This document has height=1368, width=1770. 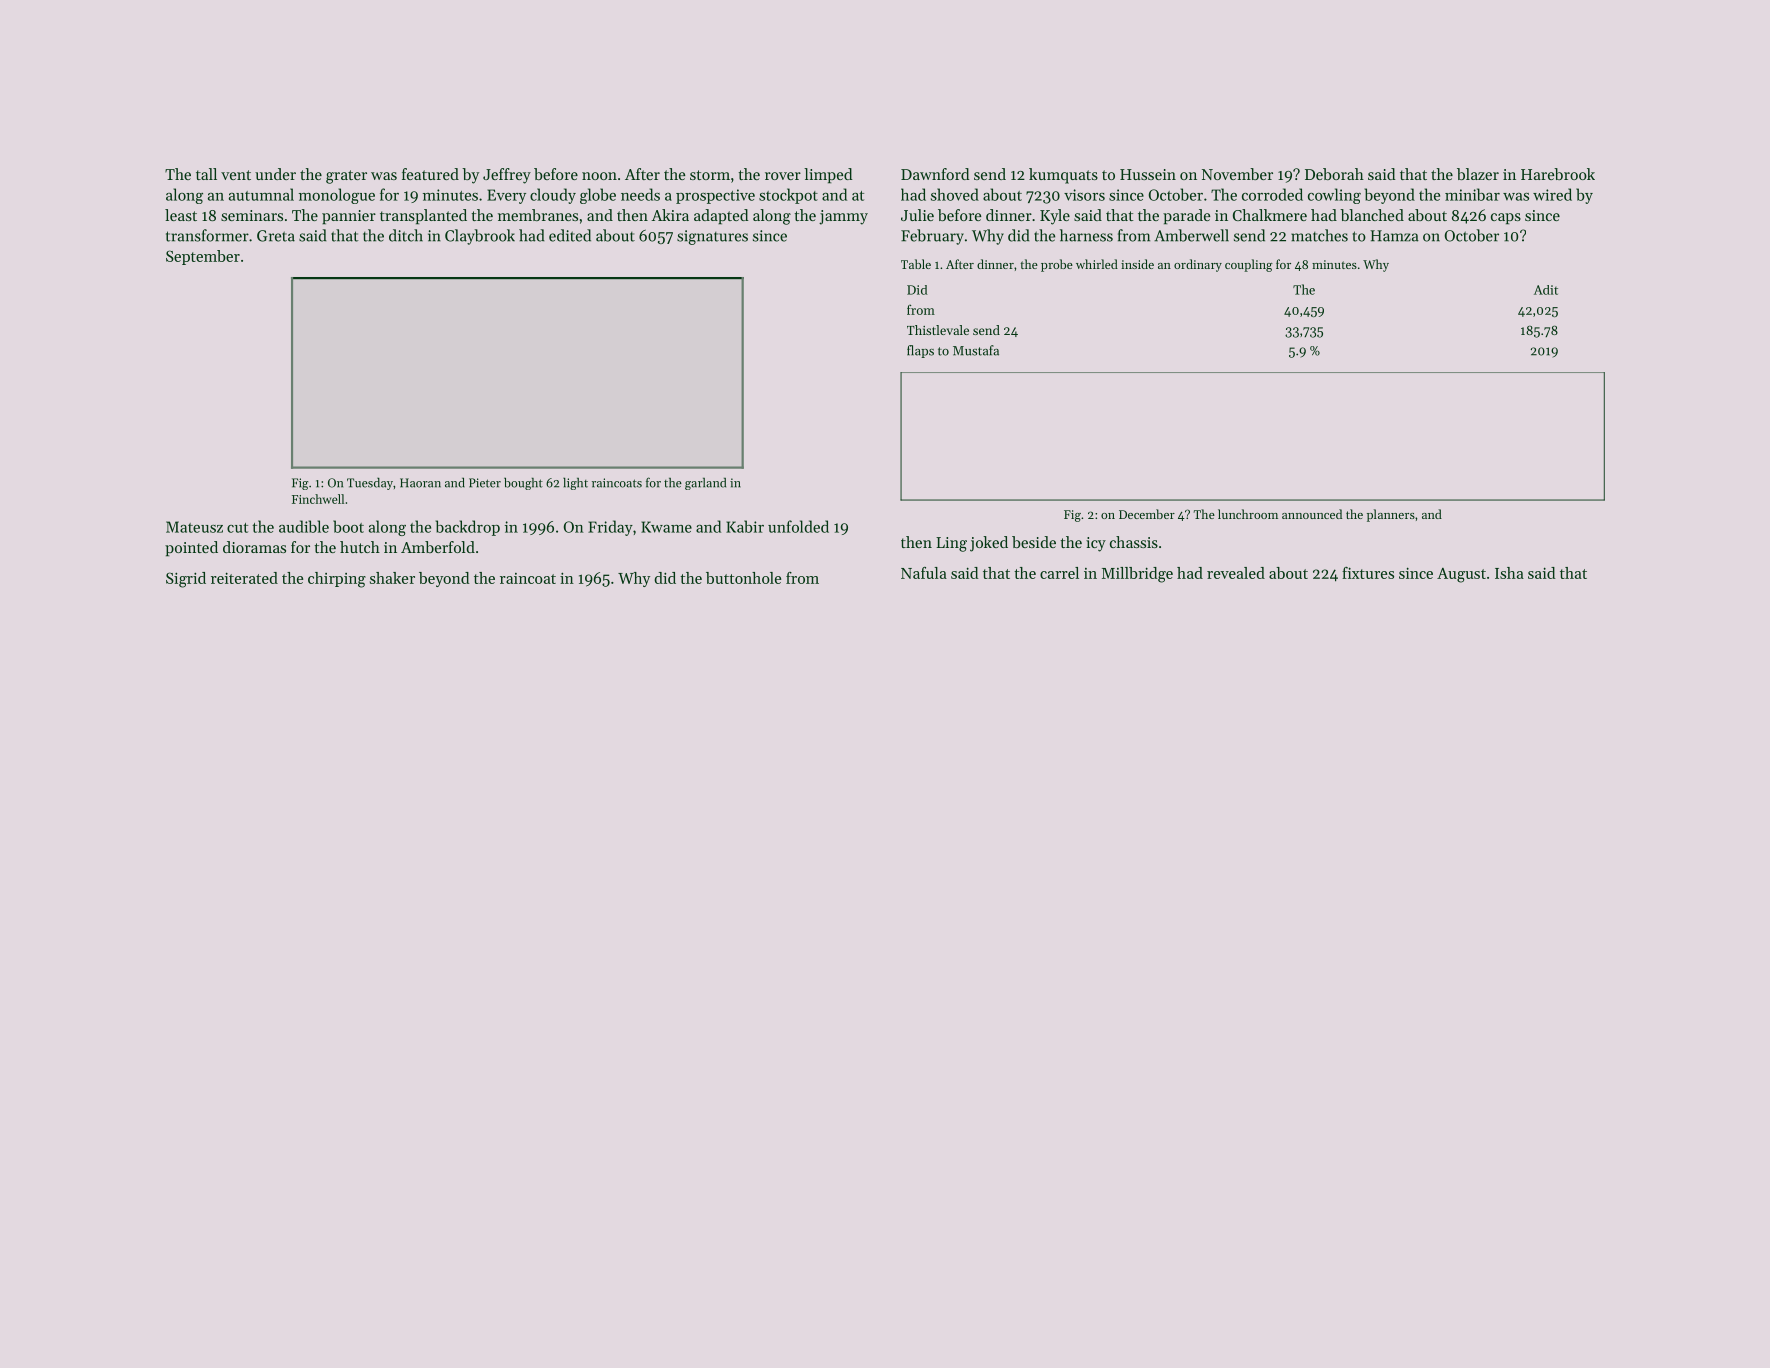 I want to click on flaps, so click(x=920, y=351).
